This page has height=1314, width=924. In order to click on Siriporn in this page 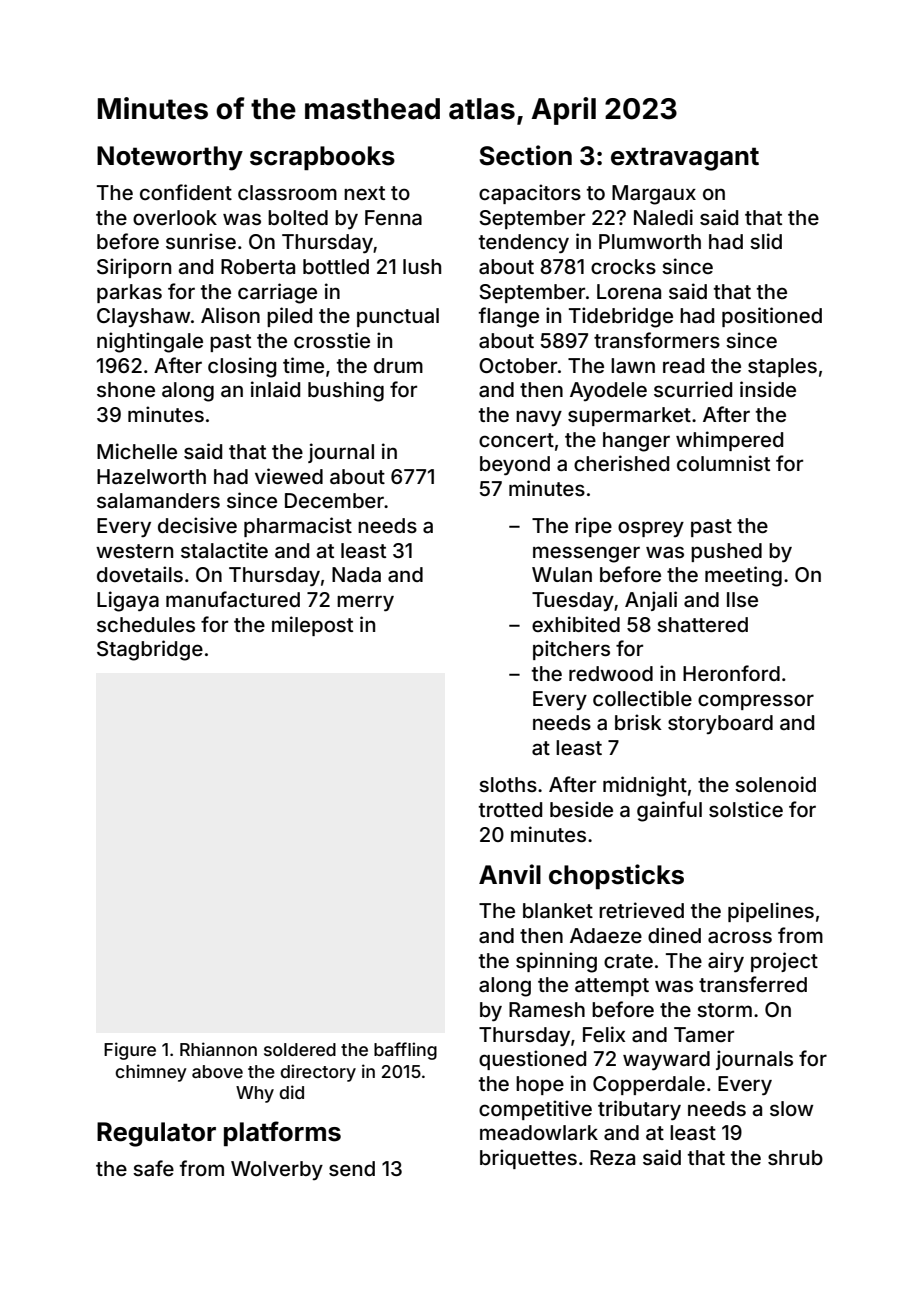, I will do `click(134, 268)`.
